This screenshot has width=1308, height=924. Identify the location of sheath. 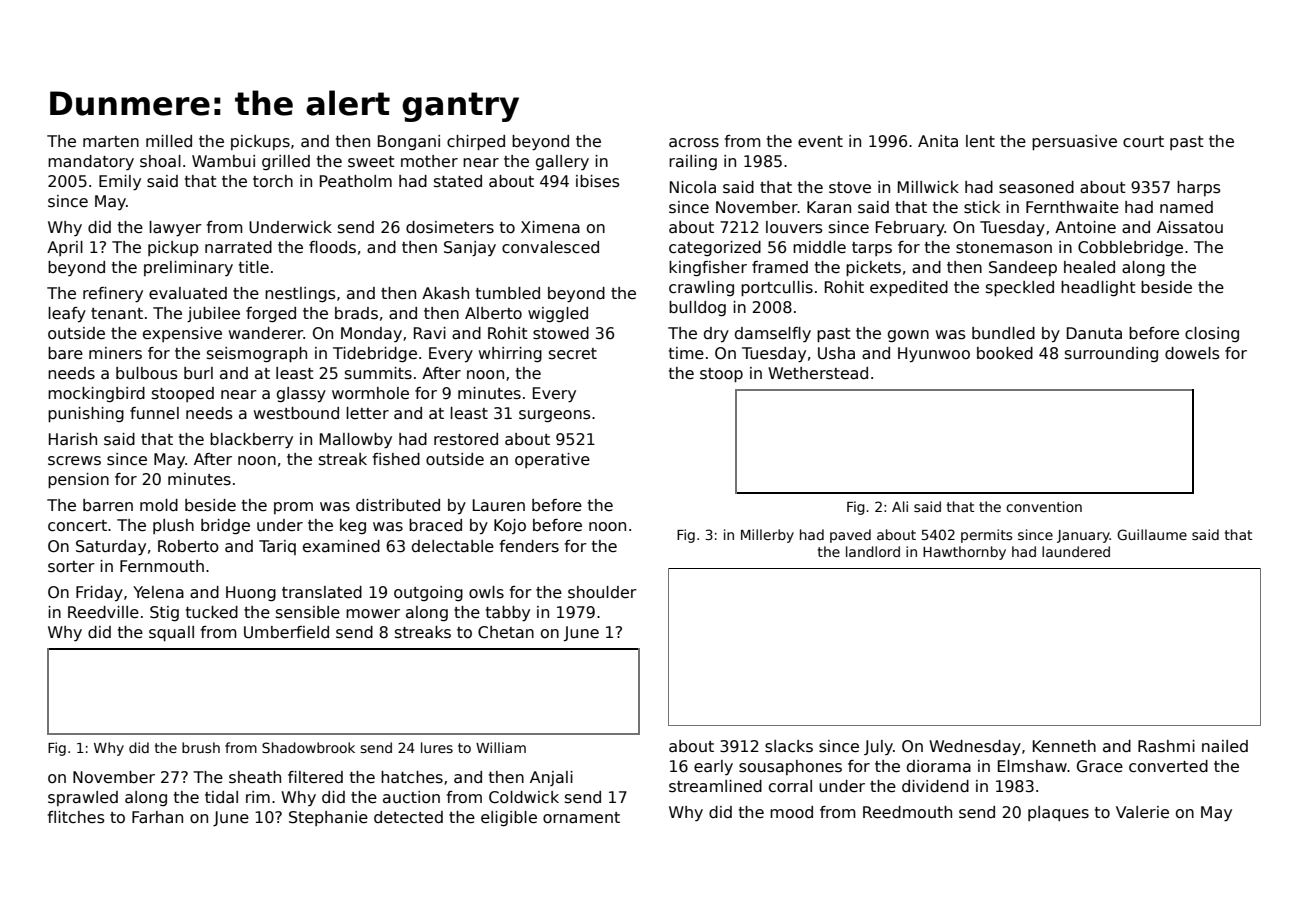
(255, 777).
